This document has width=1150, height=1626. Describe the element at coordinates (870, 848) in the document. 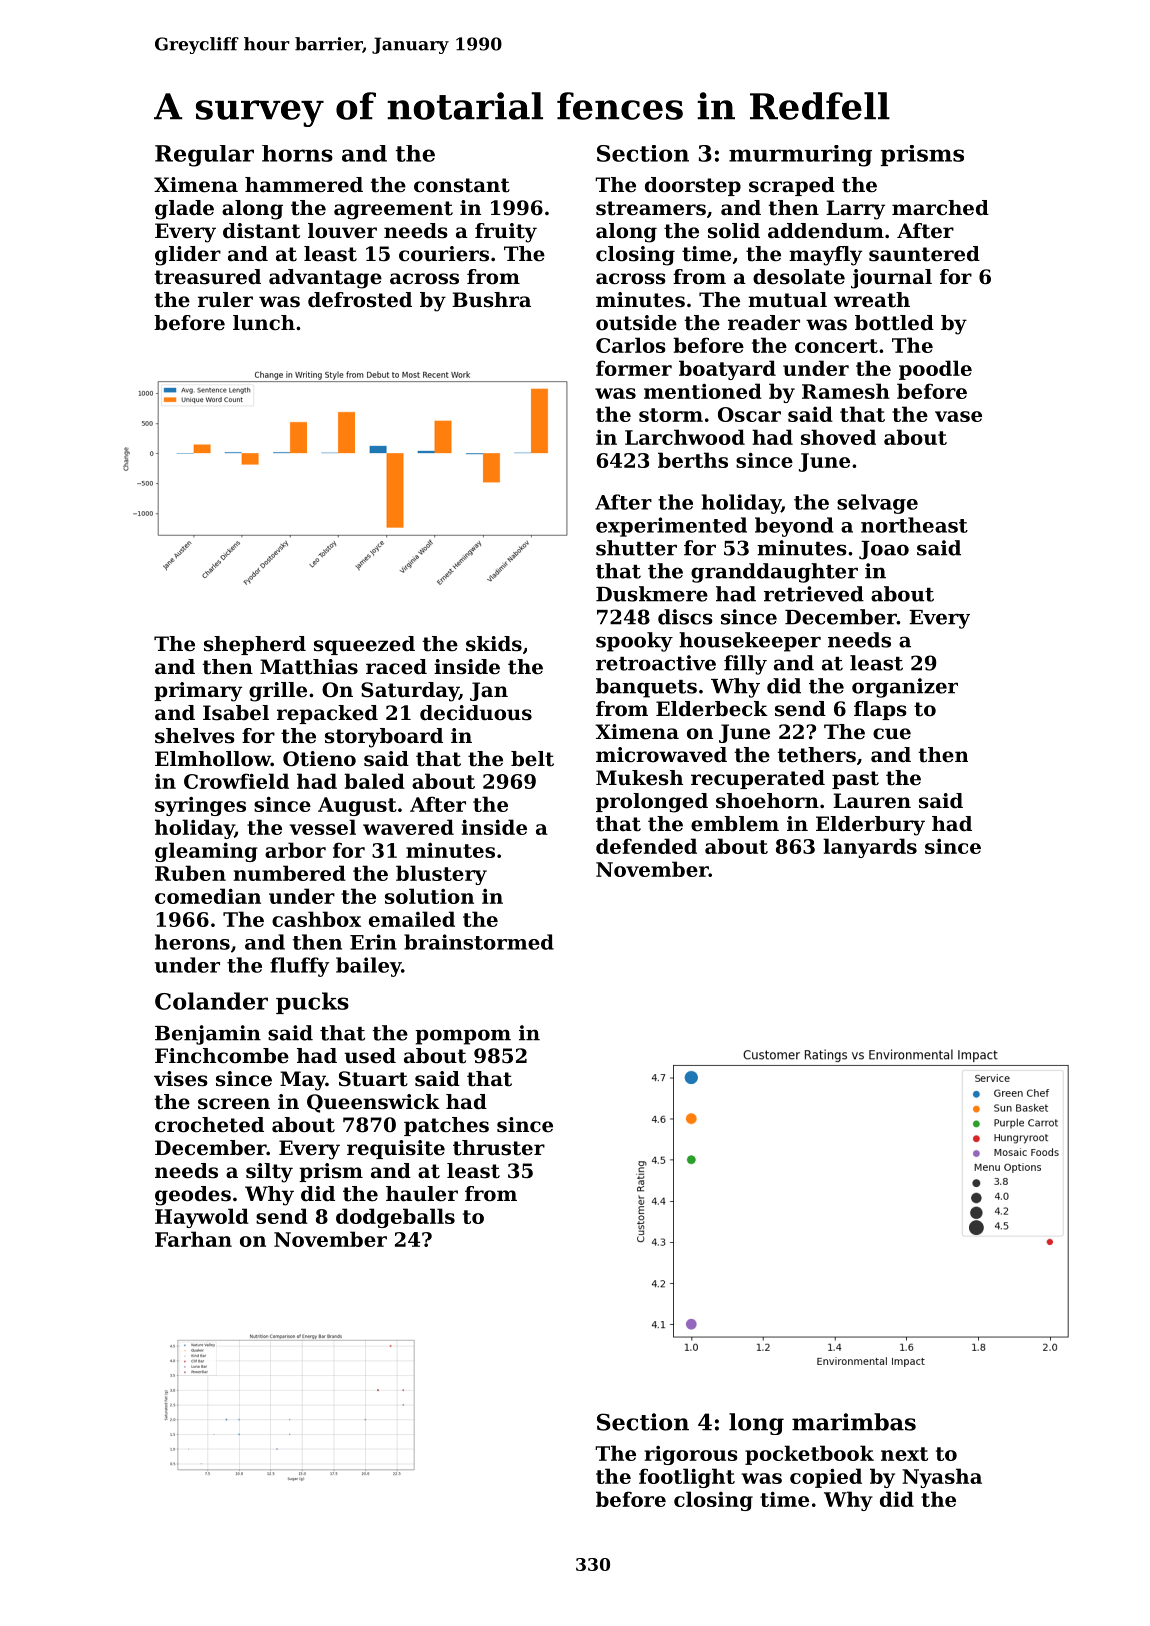

I see `lanyards` at that location.
